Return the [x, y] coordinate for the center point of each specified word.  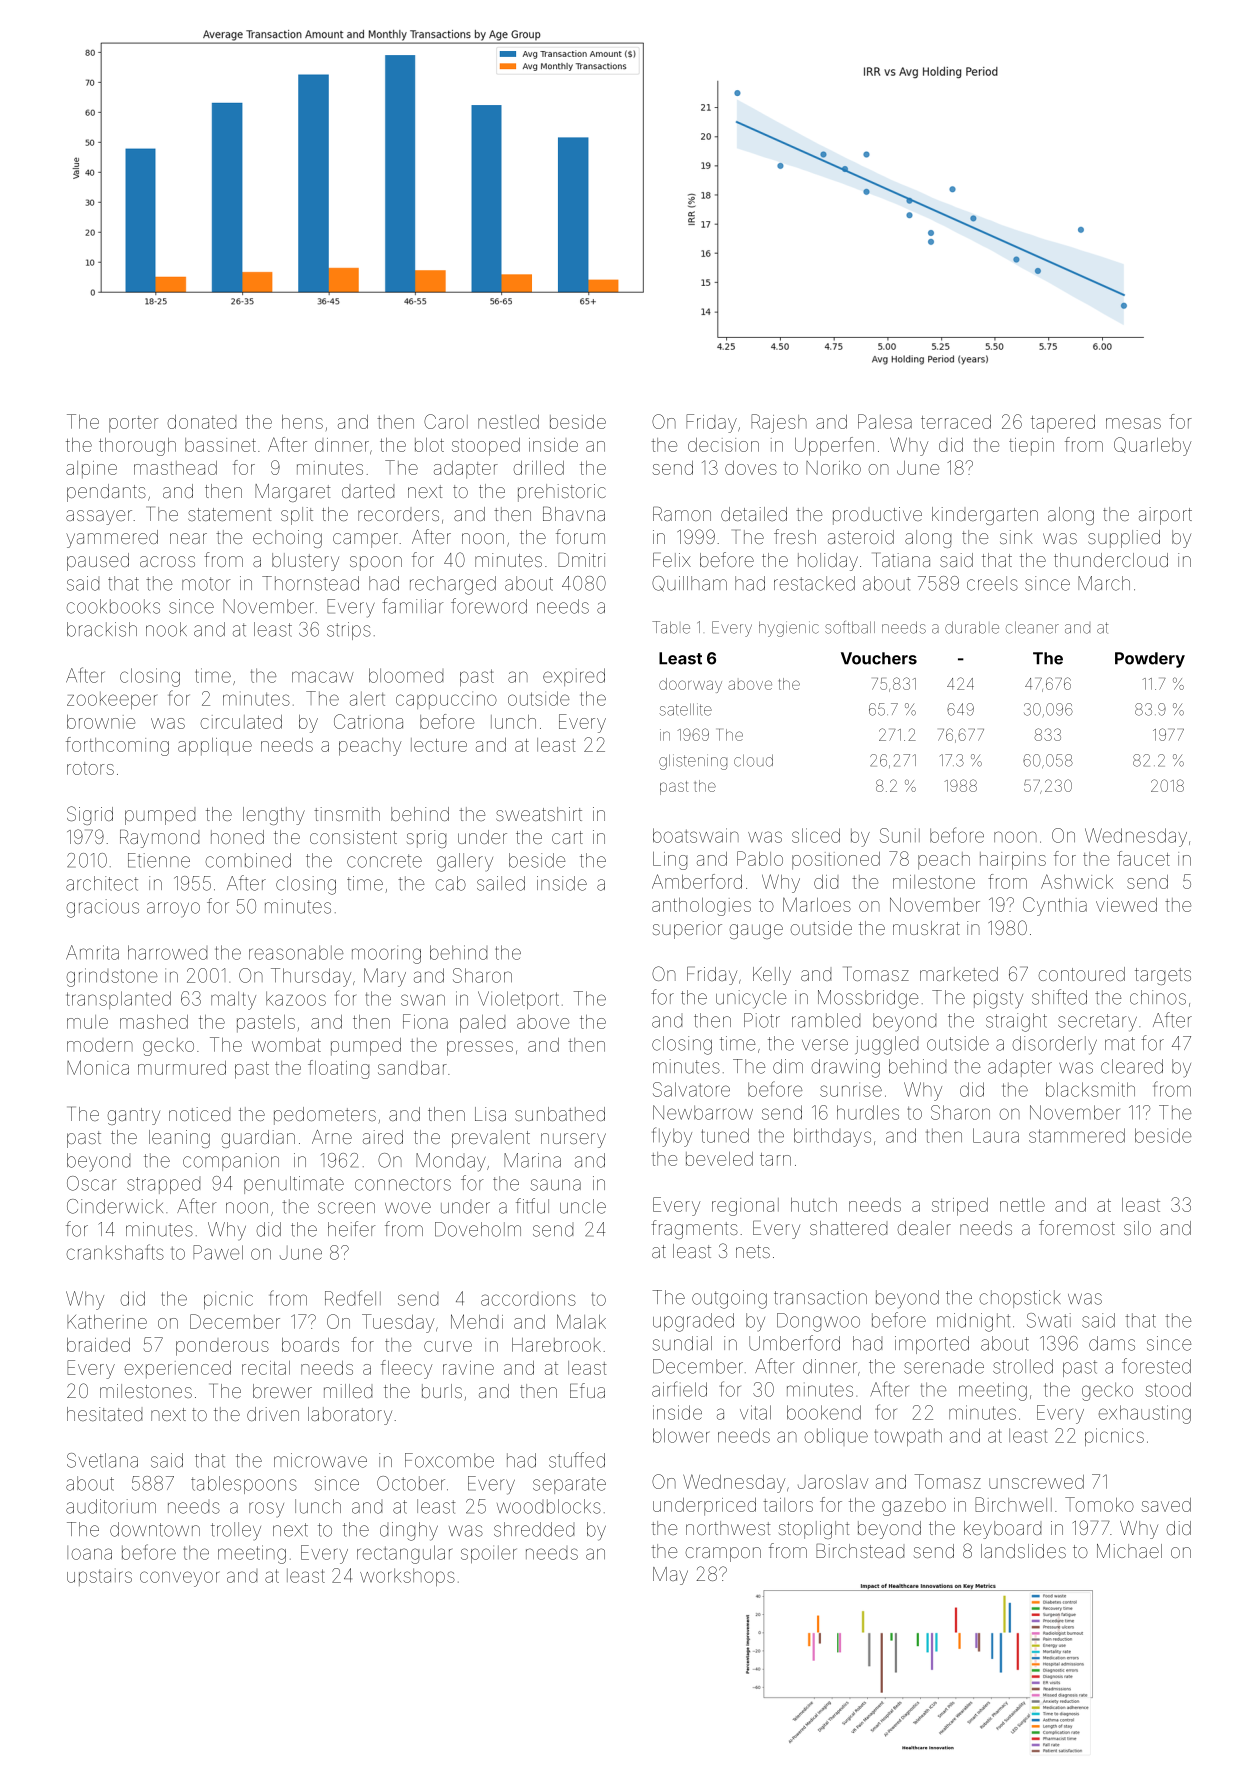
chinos [1158, 997]
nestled [508, 422]
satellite [686, 709]
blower [681, 1435]
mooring [386, 954]
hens [302, 422]
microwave [320, 1460]
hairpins [1013, 861]
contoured [1081, 974]
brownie [101, 722]
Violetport [518, 1000]
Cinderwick [115, 1206]
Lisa [490, 1114]
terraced [956, 422]
